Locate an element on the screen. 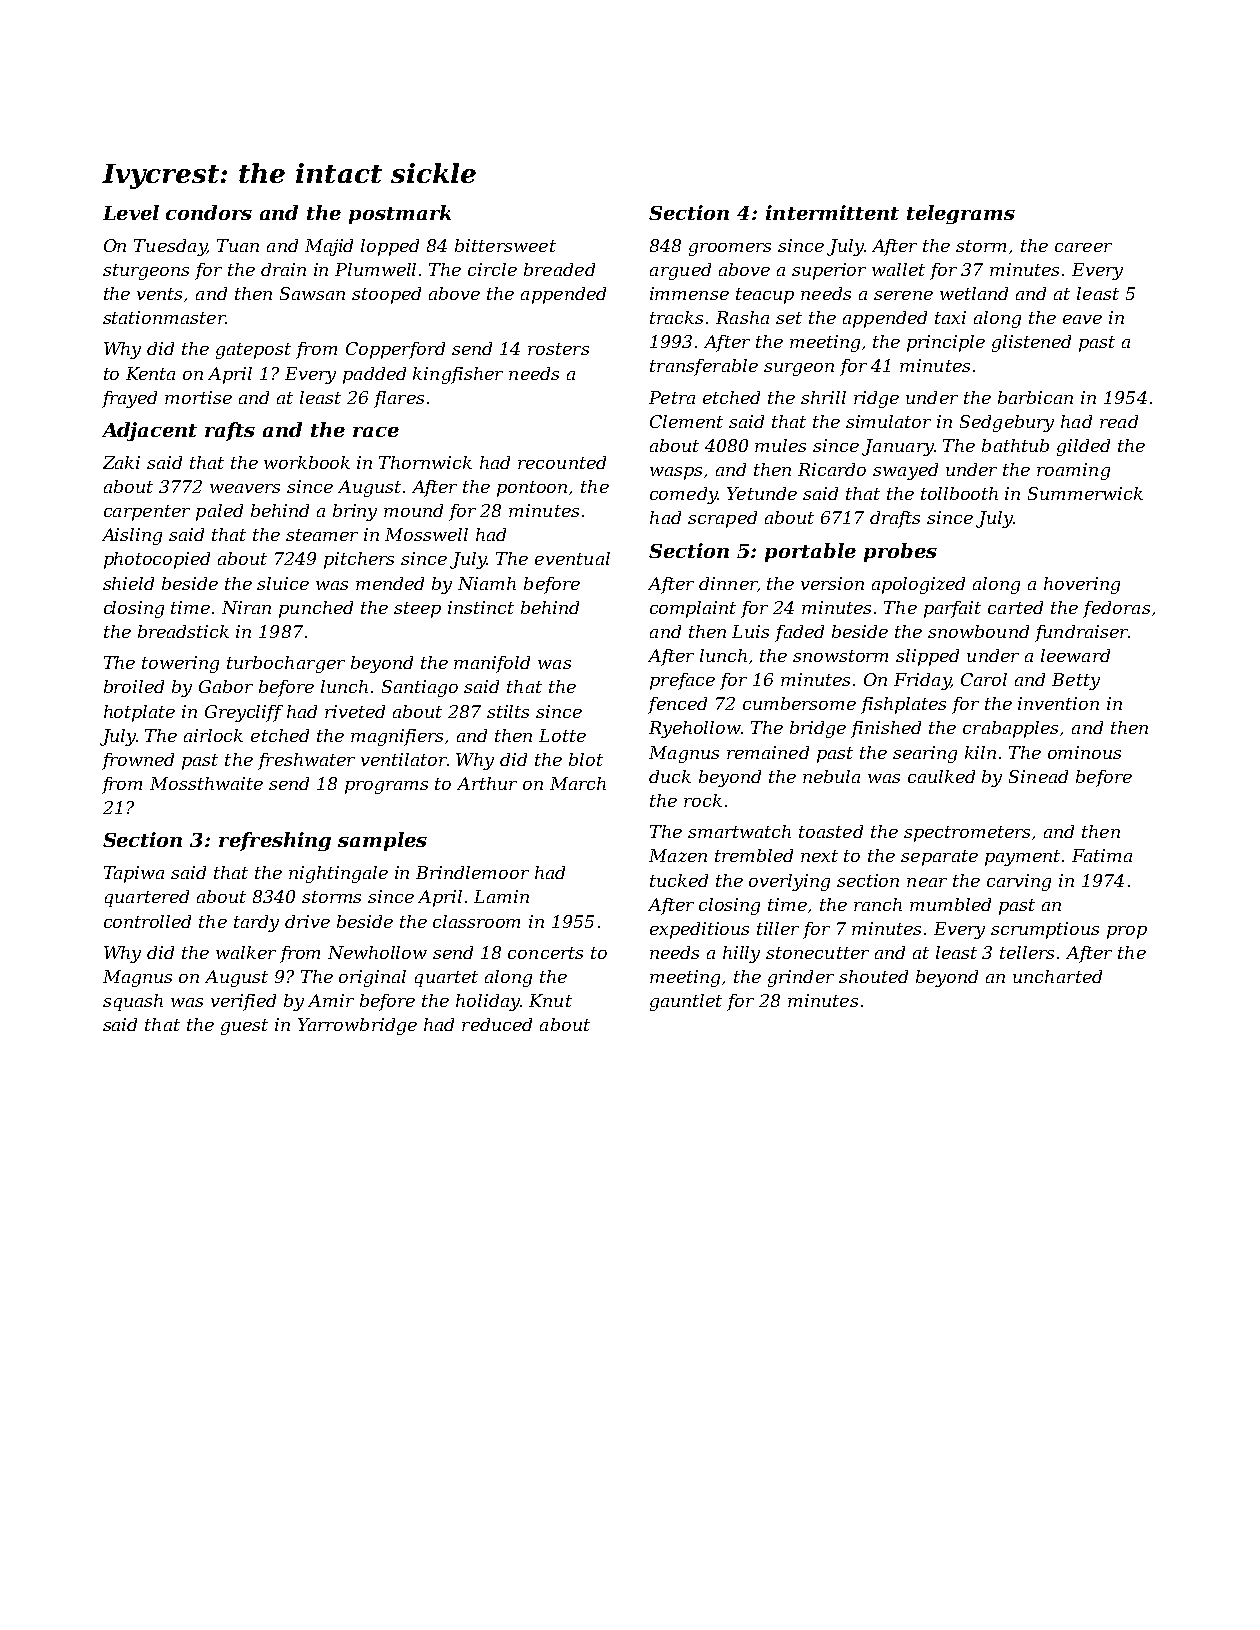 This screenshot has height=1630, width=1260. turbocharger is located at coordinates (286, 664).
